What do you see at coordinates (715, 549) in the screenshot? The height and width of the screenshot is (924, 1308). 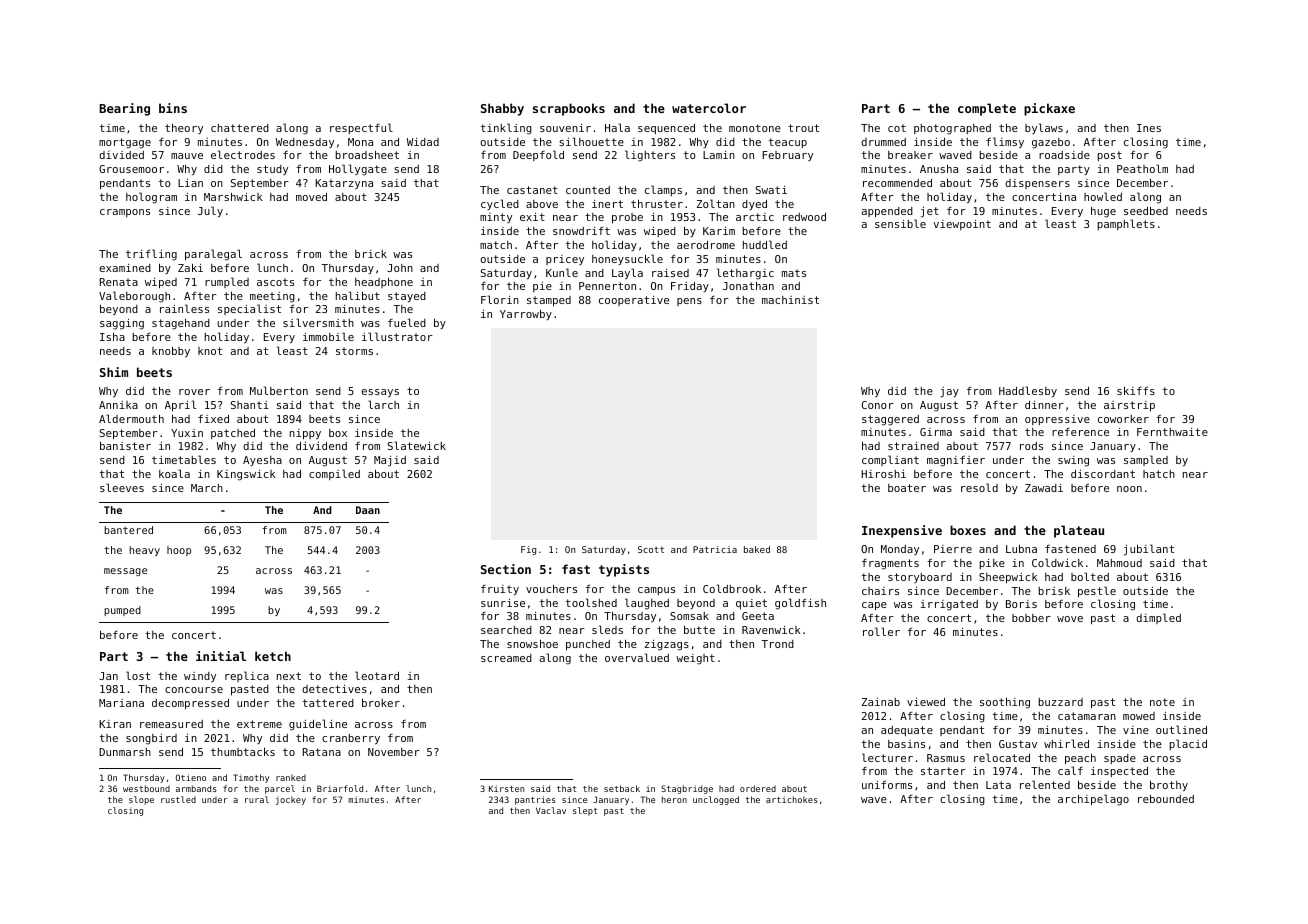 I see `Patricia` at bounding box center [715, 549].
